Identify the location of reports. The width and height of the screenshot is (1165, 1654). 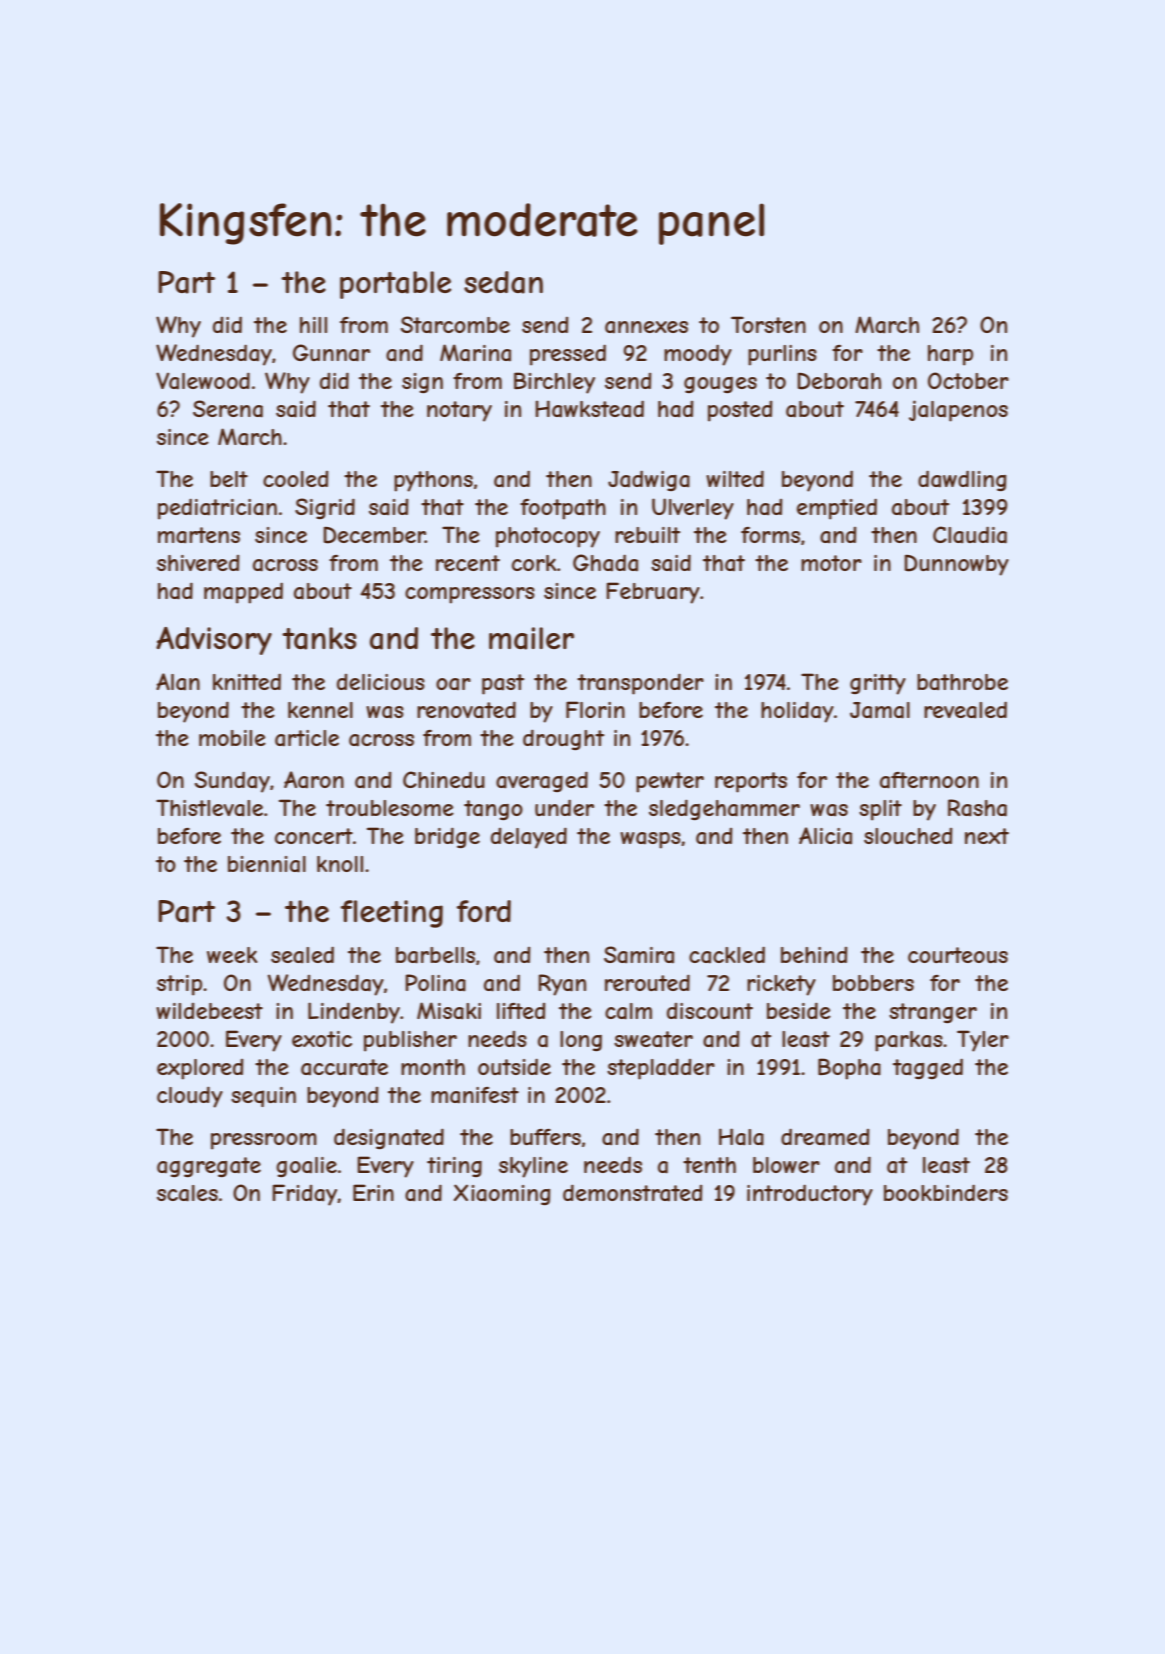
(751, 782).
